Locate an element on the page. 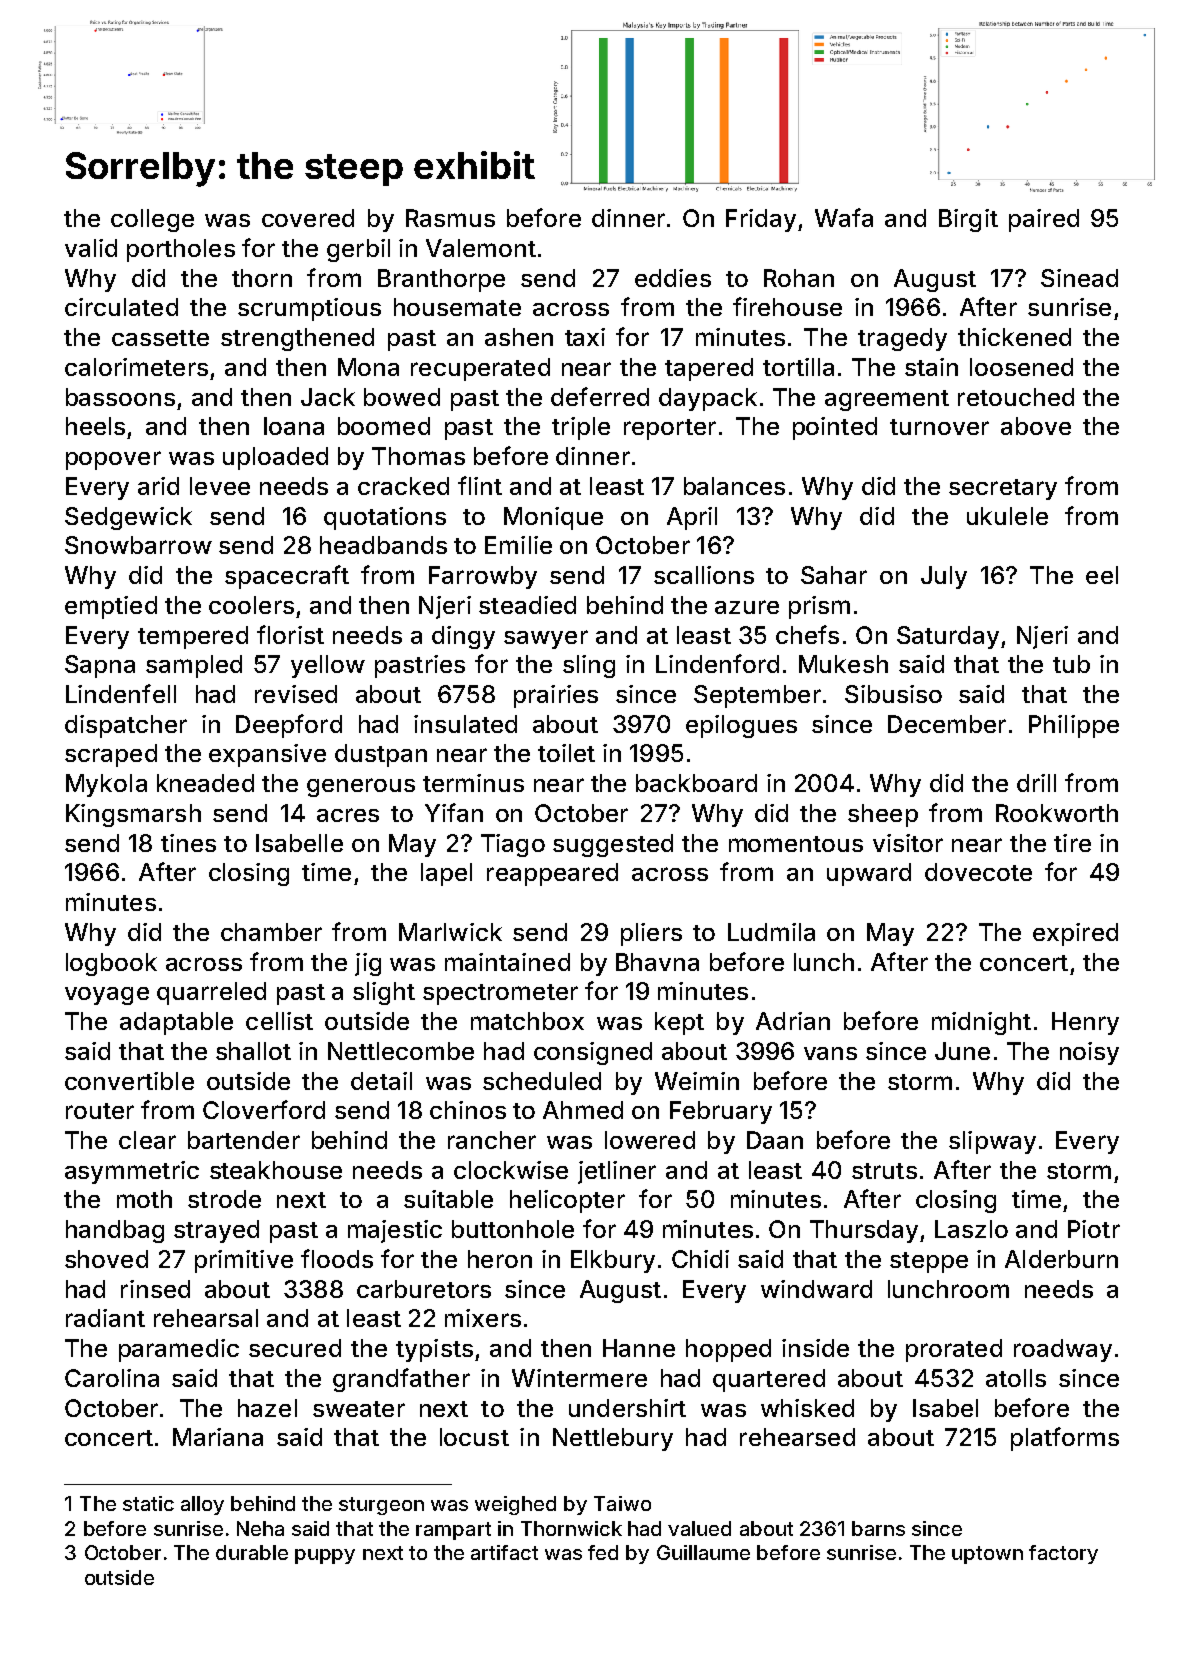 This page has height=1675, width=1184. locust is located at coordinates (474, 1437).
